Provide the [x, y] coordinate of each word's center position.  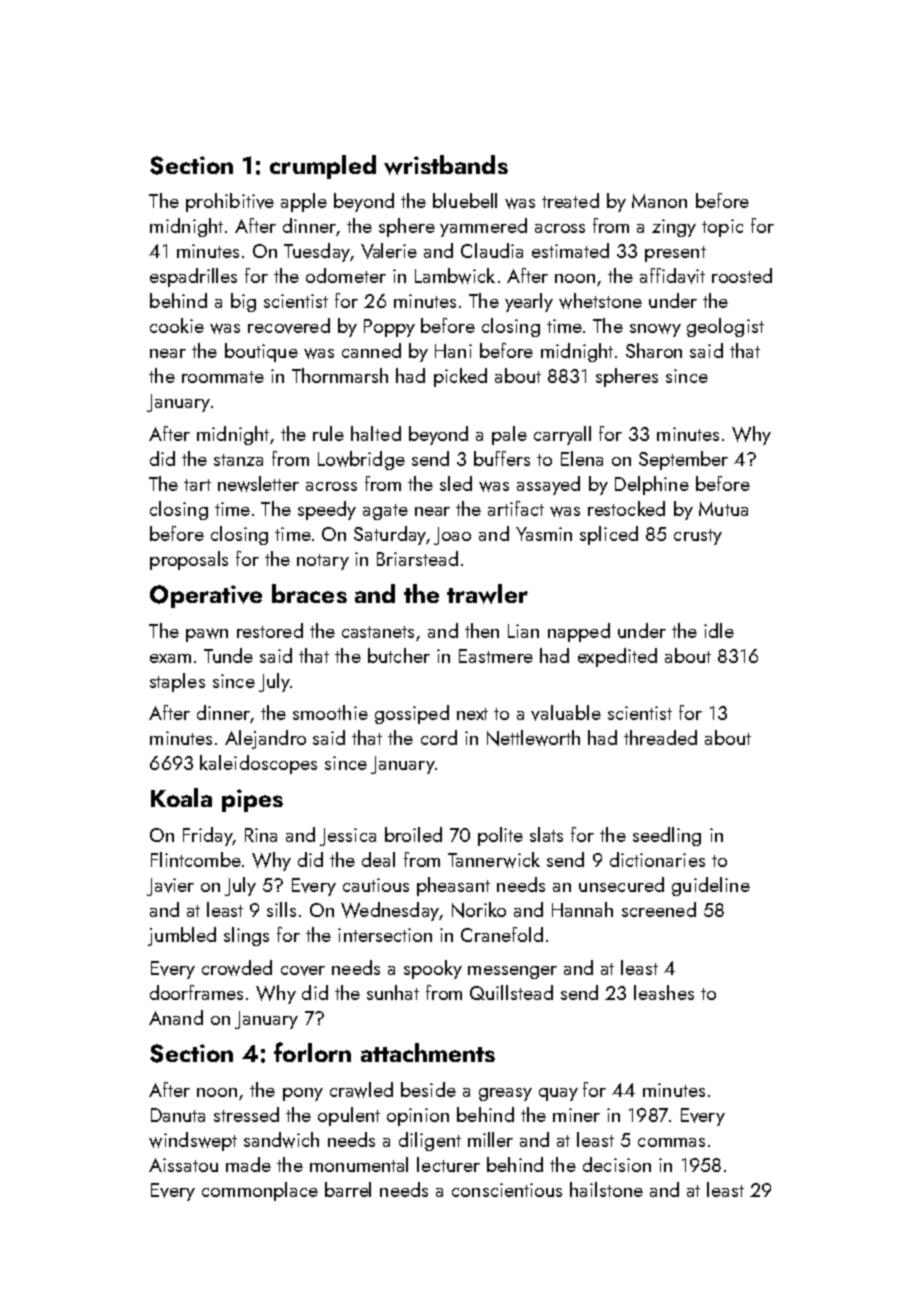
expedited [617, 657]
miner [576, 1115]
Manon [659, 201]
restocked [626, 508]
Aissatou [183, 1165]
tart [197, 485]
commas [671, 1142]
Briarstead [417, 558]
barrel [348, 1189]
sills [281, 909]
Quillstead [511, 992]
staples [177, 682]
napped [579, 632]
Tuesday [317, 252]
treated [570, 200]
